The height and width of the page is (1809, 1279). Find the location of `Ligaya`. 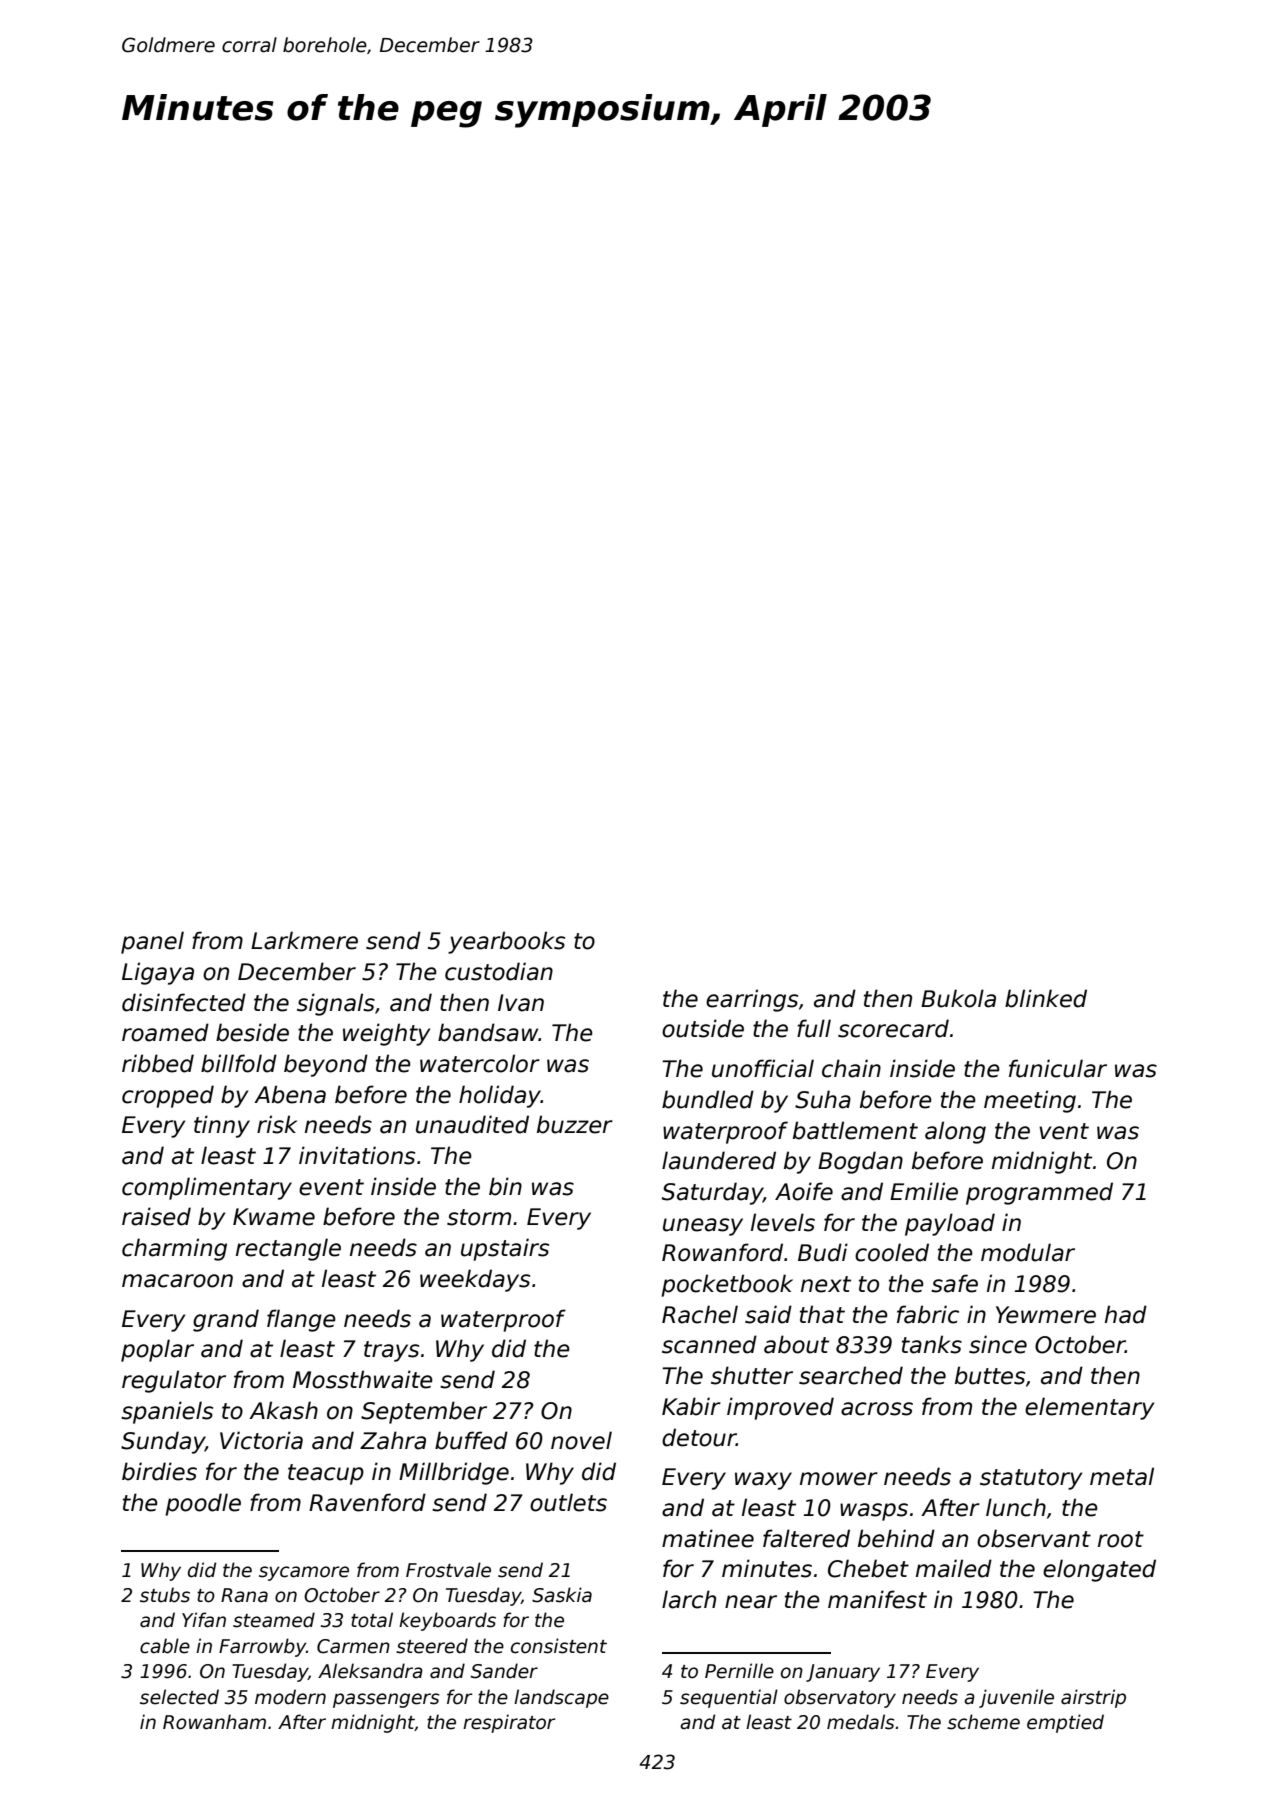

Ligaya is located at coordinates (158, 973).
